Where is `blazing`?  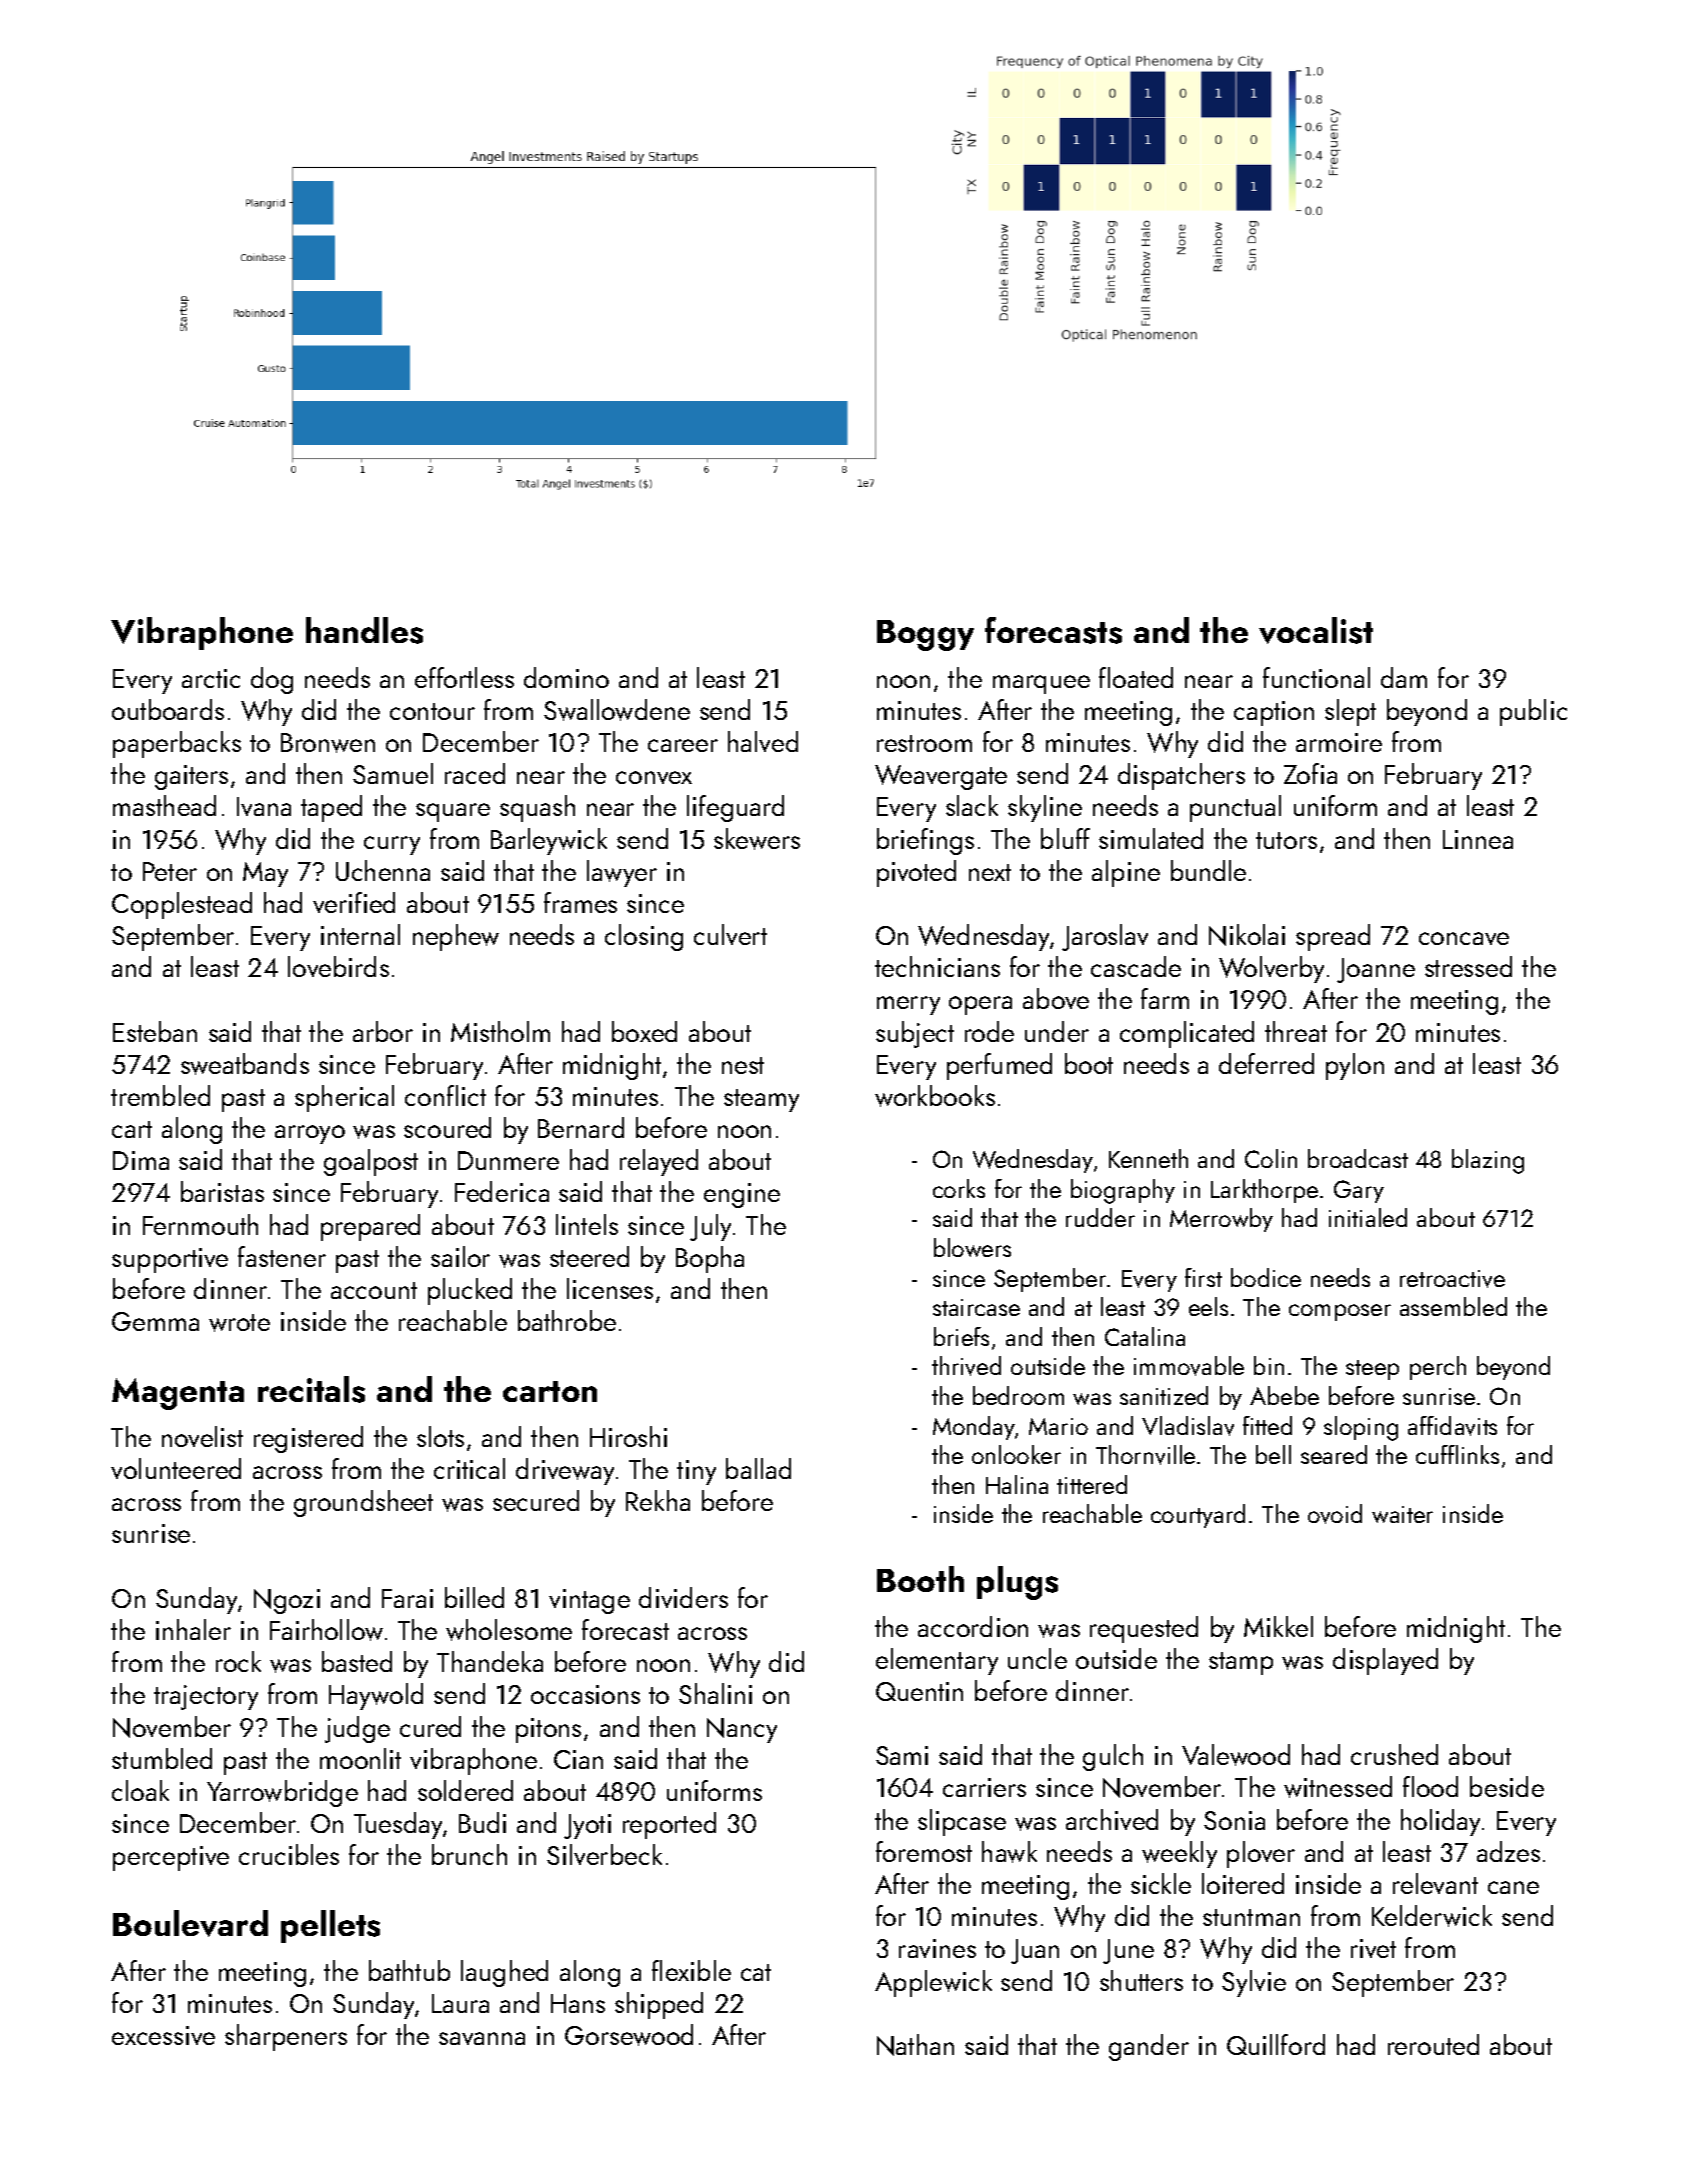
blazing is located at coordinates (1488, 1161).
